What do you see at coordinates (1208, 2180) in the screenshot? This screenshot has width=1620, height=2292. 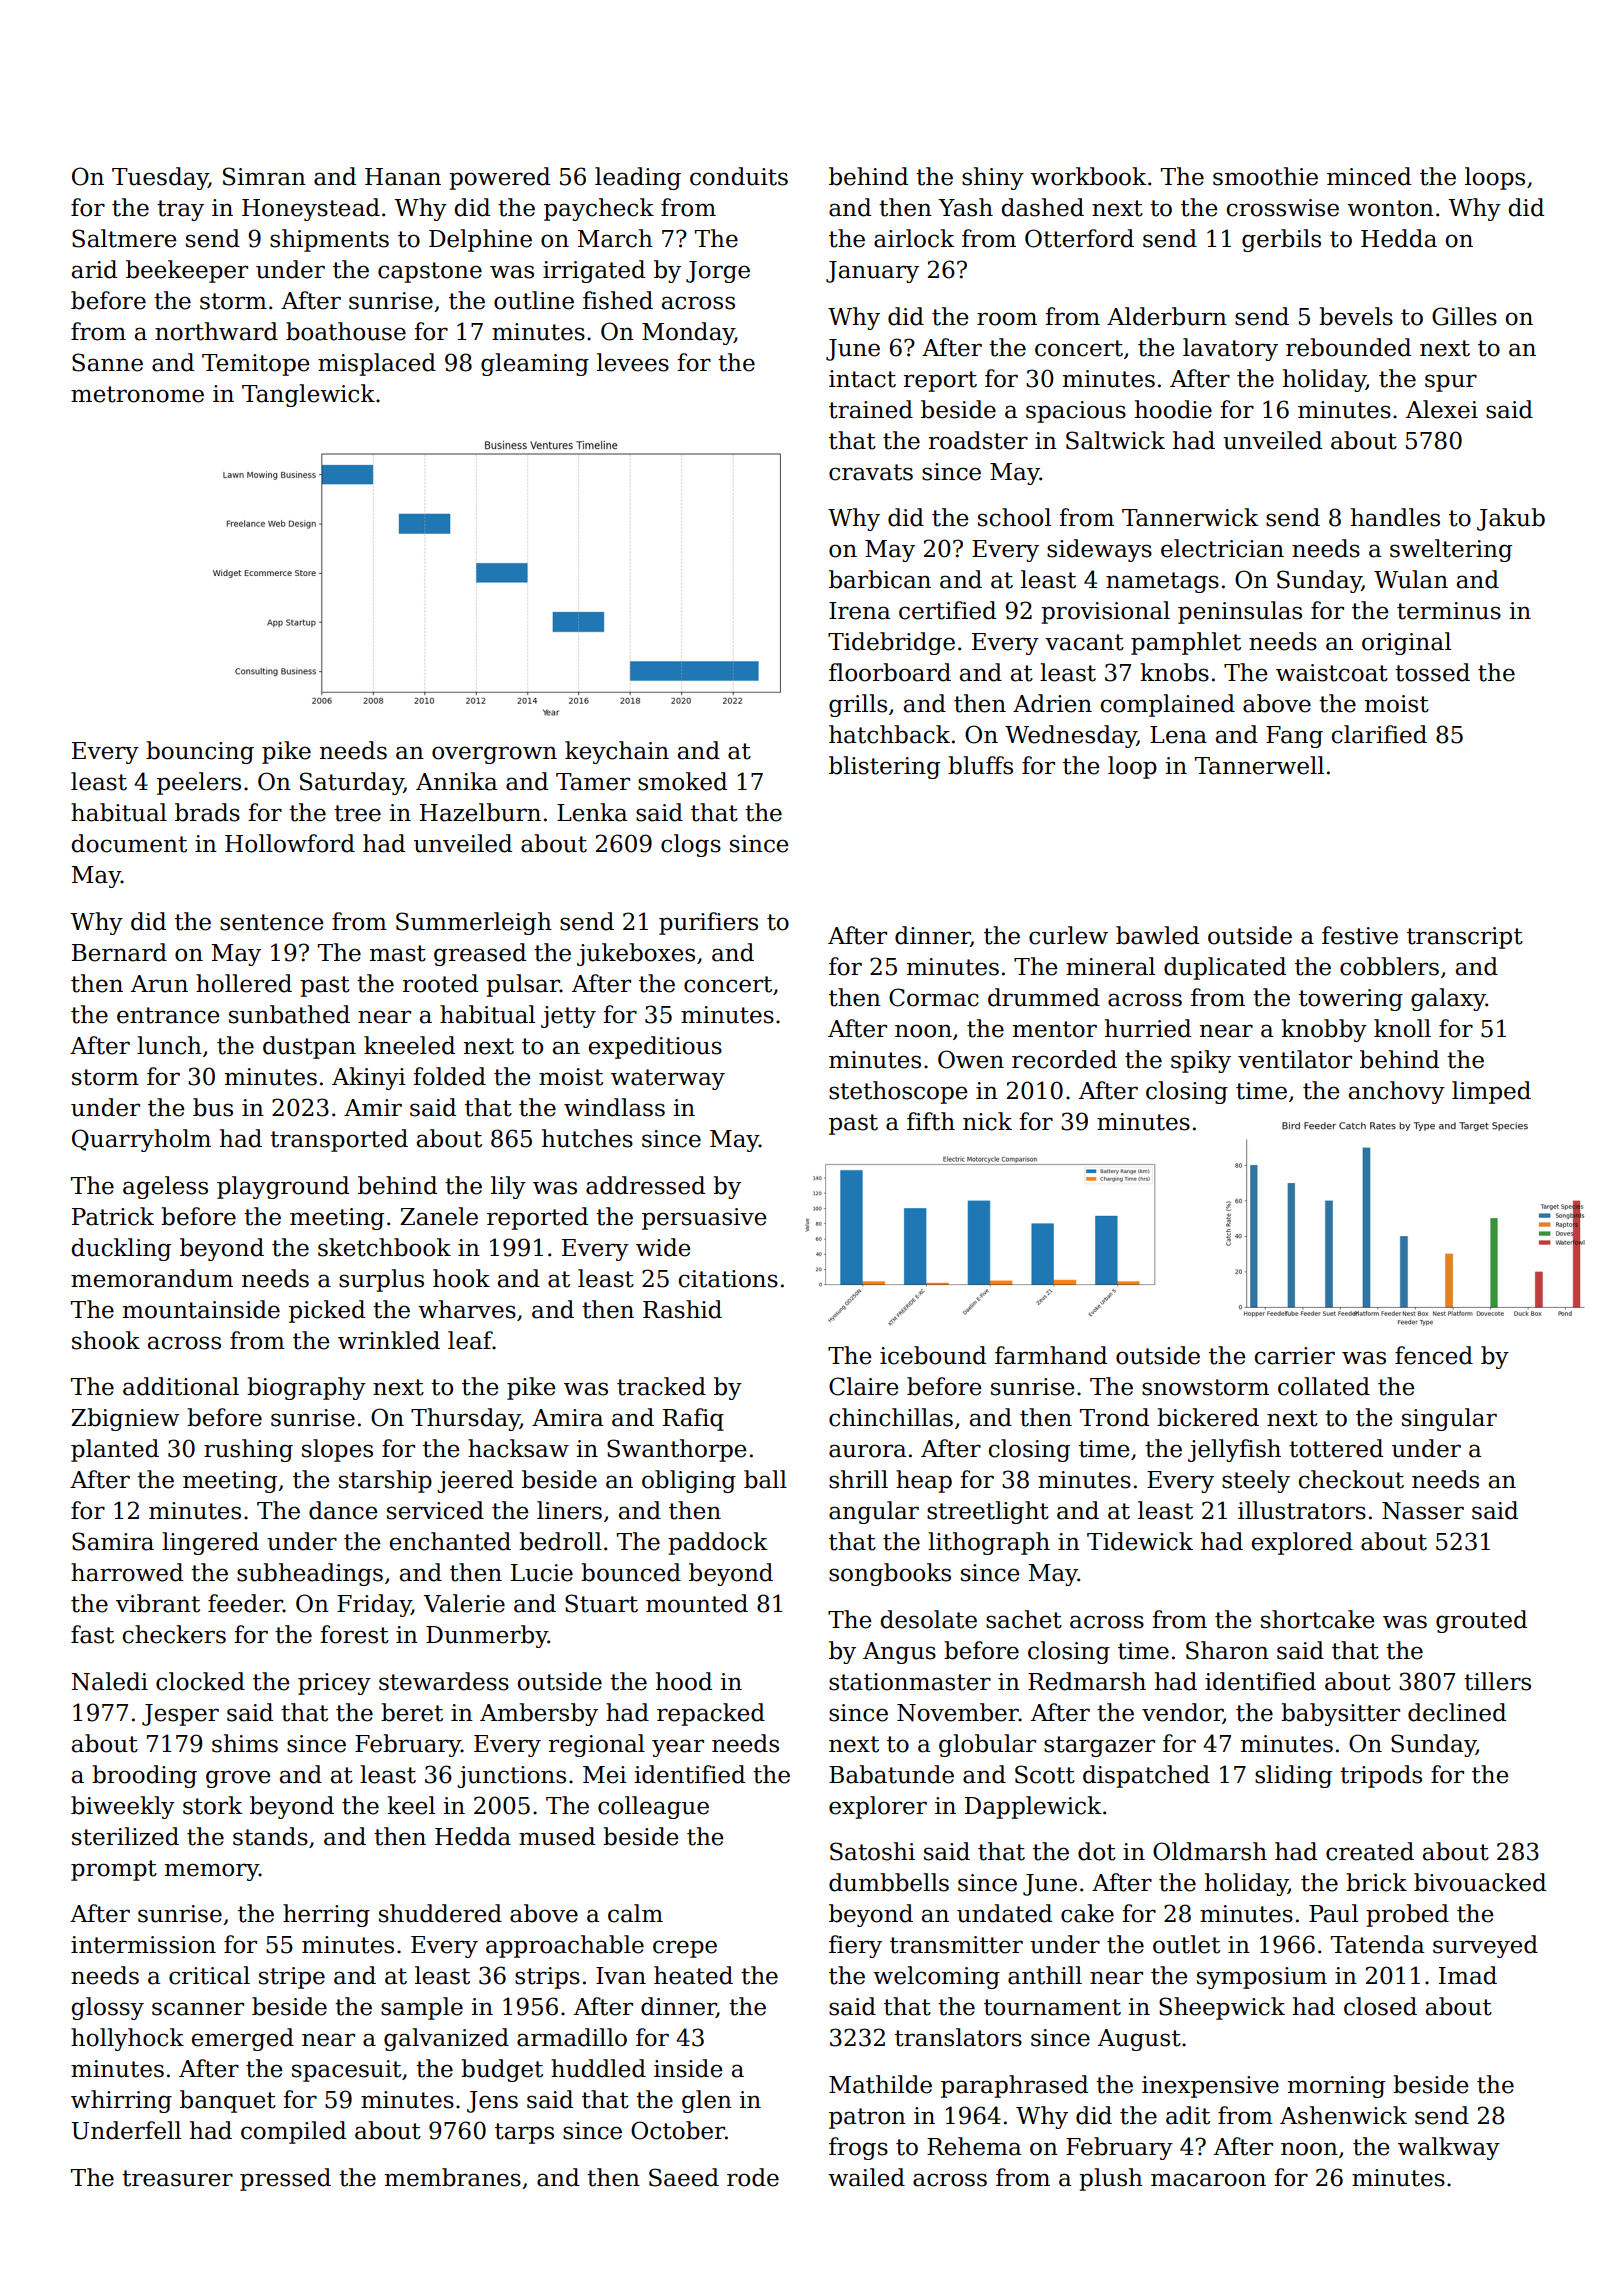 I see `macaroon` at bounding box center [1208, 2180].
